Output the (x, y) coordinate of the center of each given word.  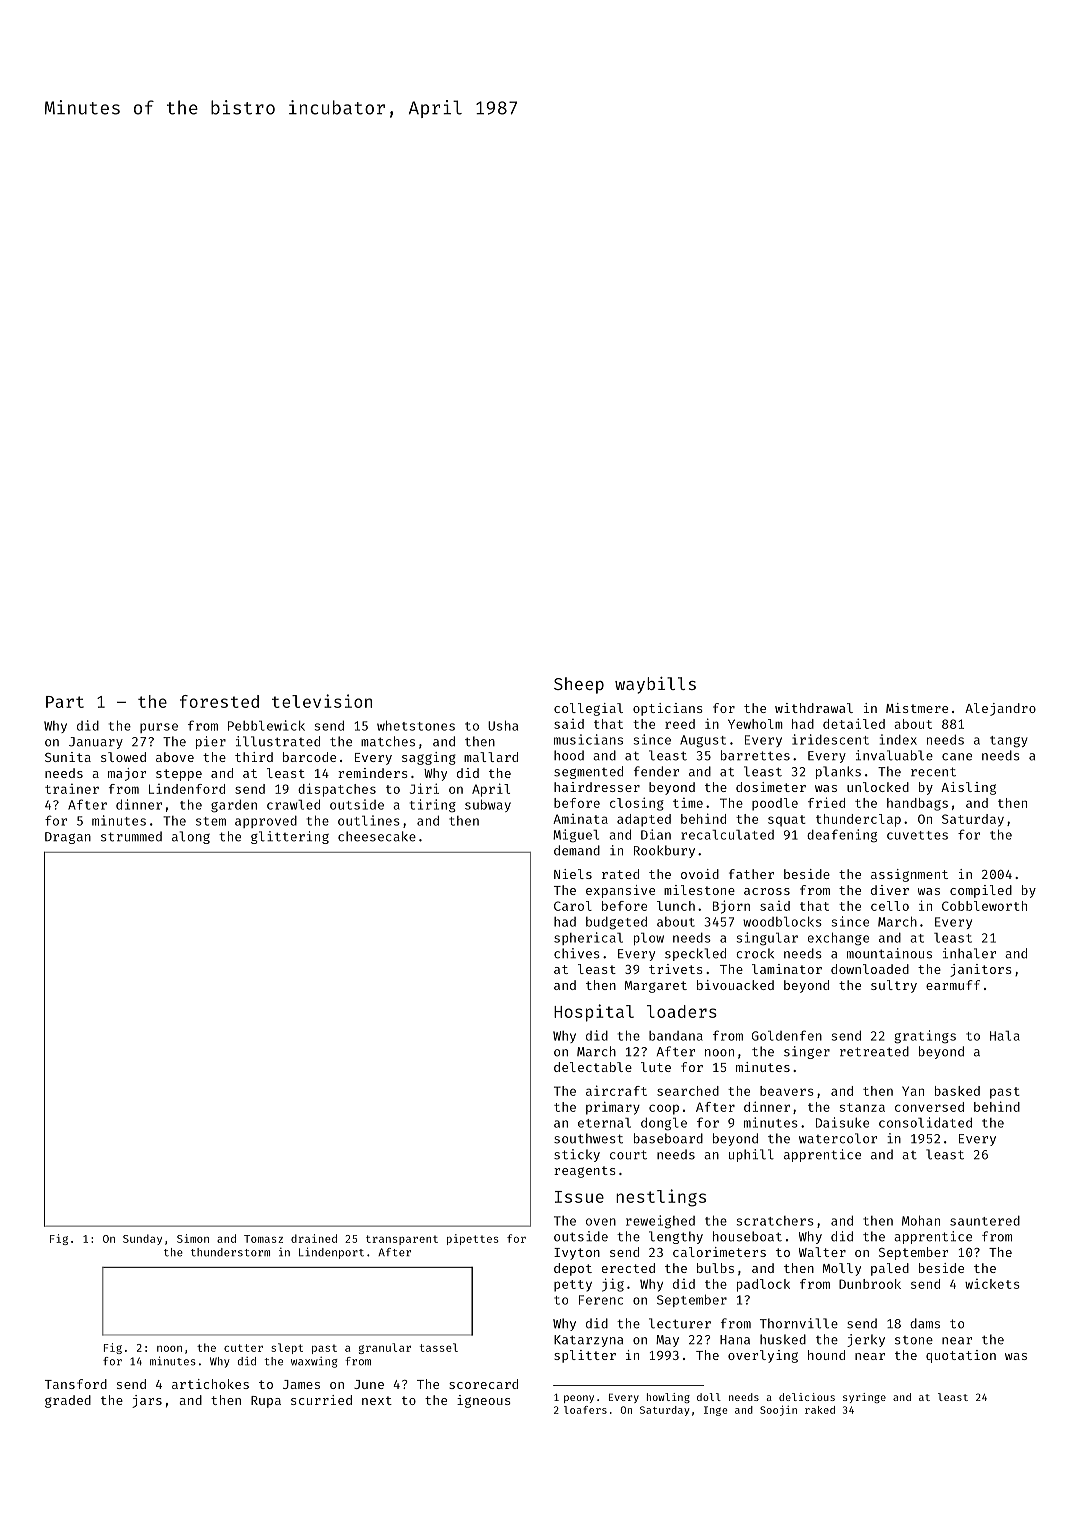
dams (925, 1323)
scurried (321, 1400)
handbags (917, 804)
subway (488, 805)
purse (159, 728)
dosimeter (771, 787)
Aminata (580, 819)
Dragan (68, 838)
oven (601, 1222)
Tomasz (263, 1239)
